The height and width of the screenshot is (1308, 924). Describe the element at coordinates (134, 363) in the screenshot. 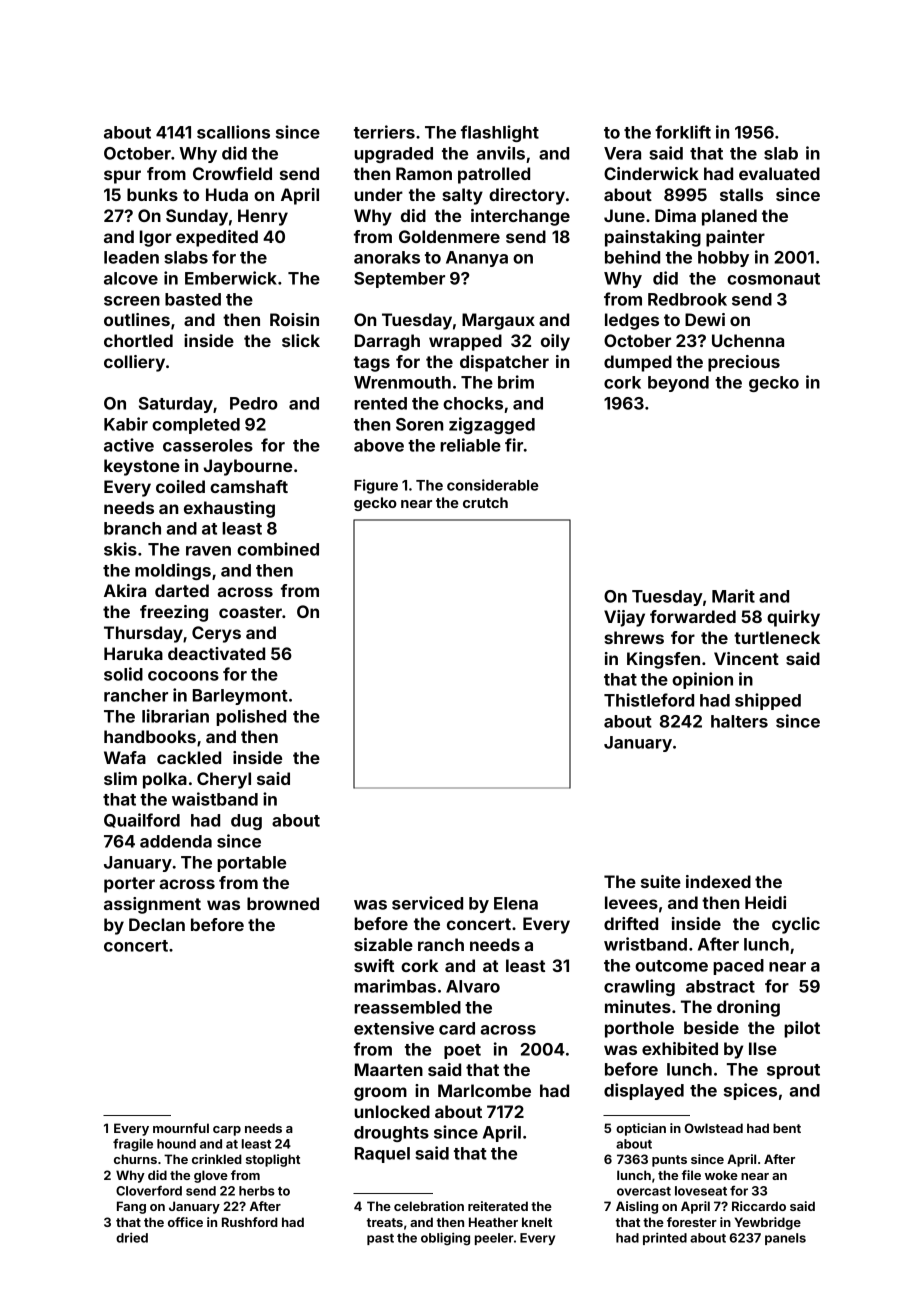

I see `colliery` at that location.
